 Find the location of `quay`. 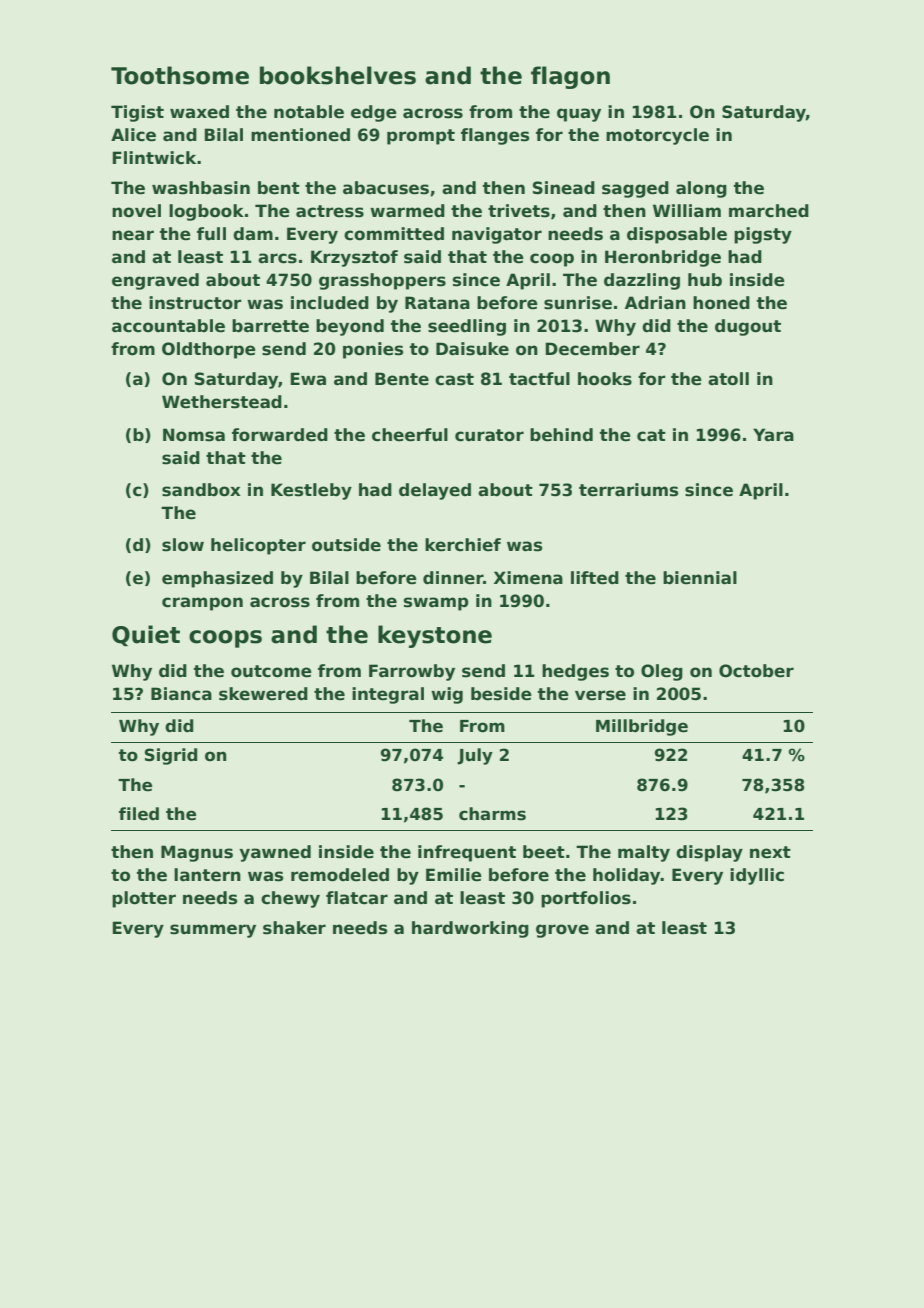

quay is located at coordinates (579, 115).
